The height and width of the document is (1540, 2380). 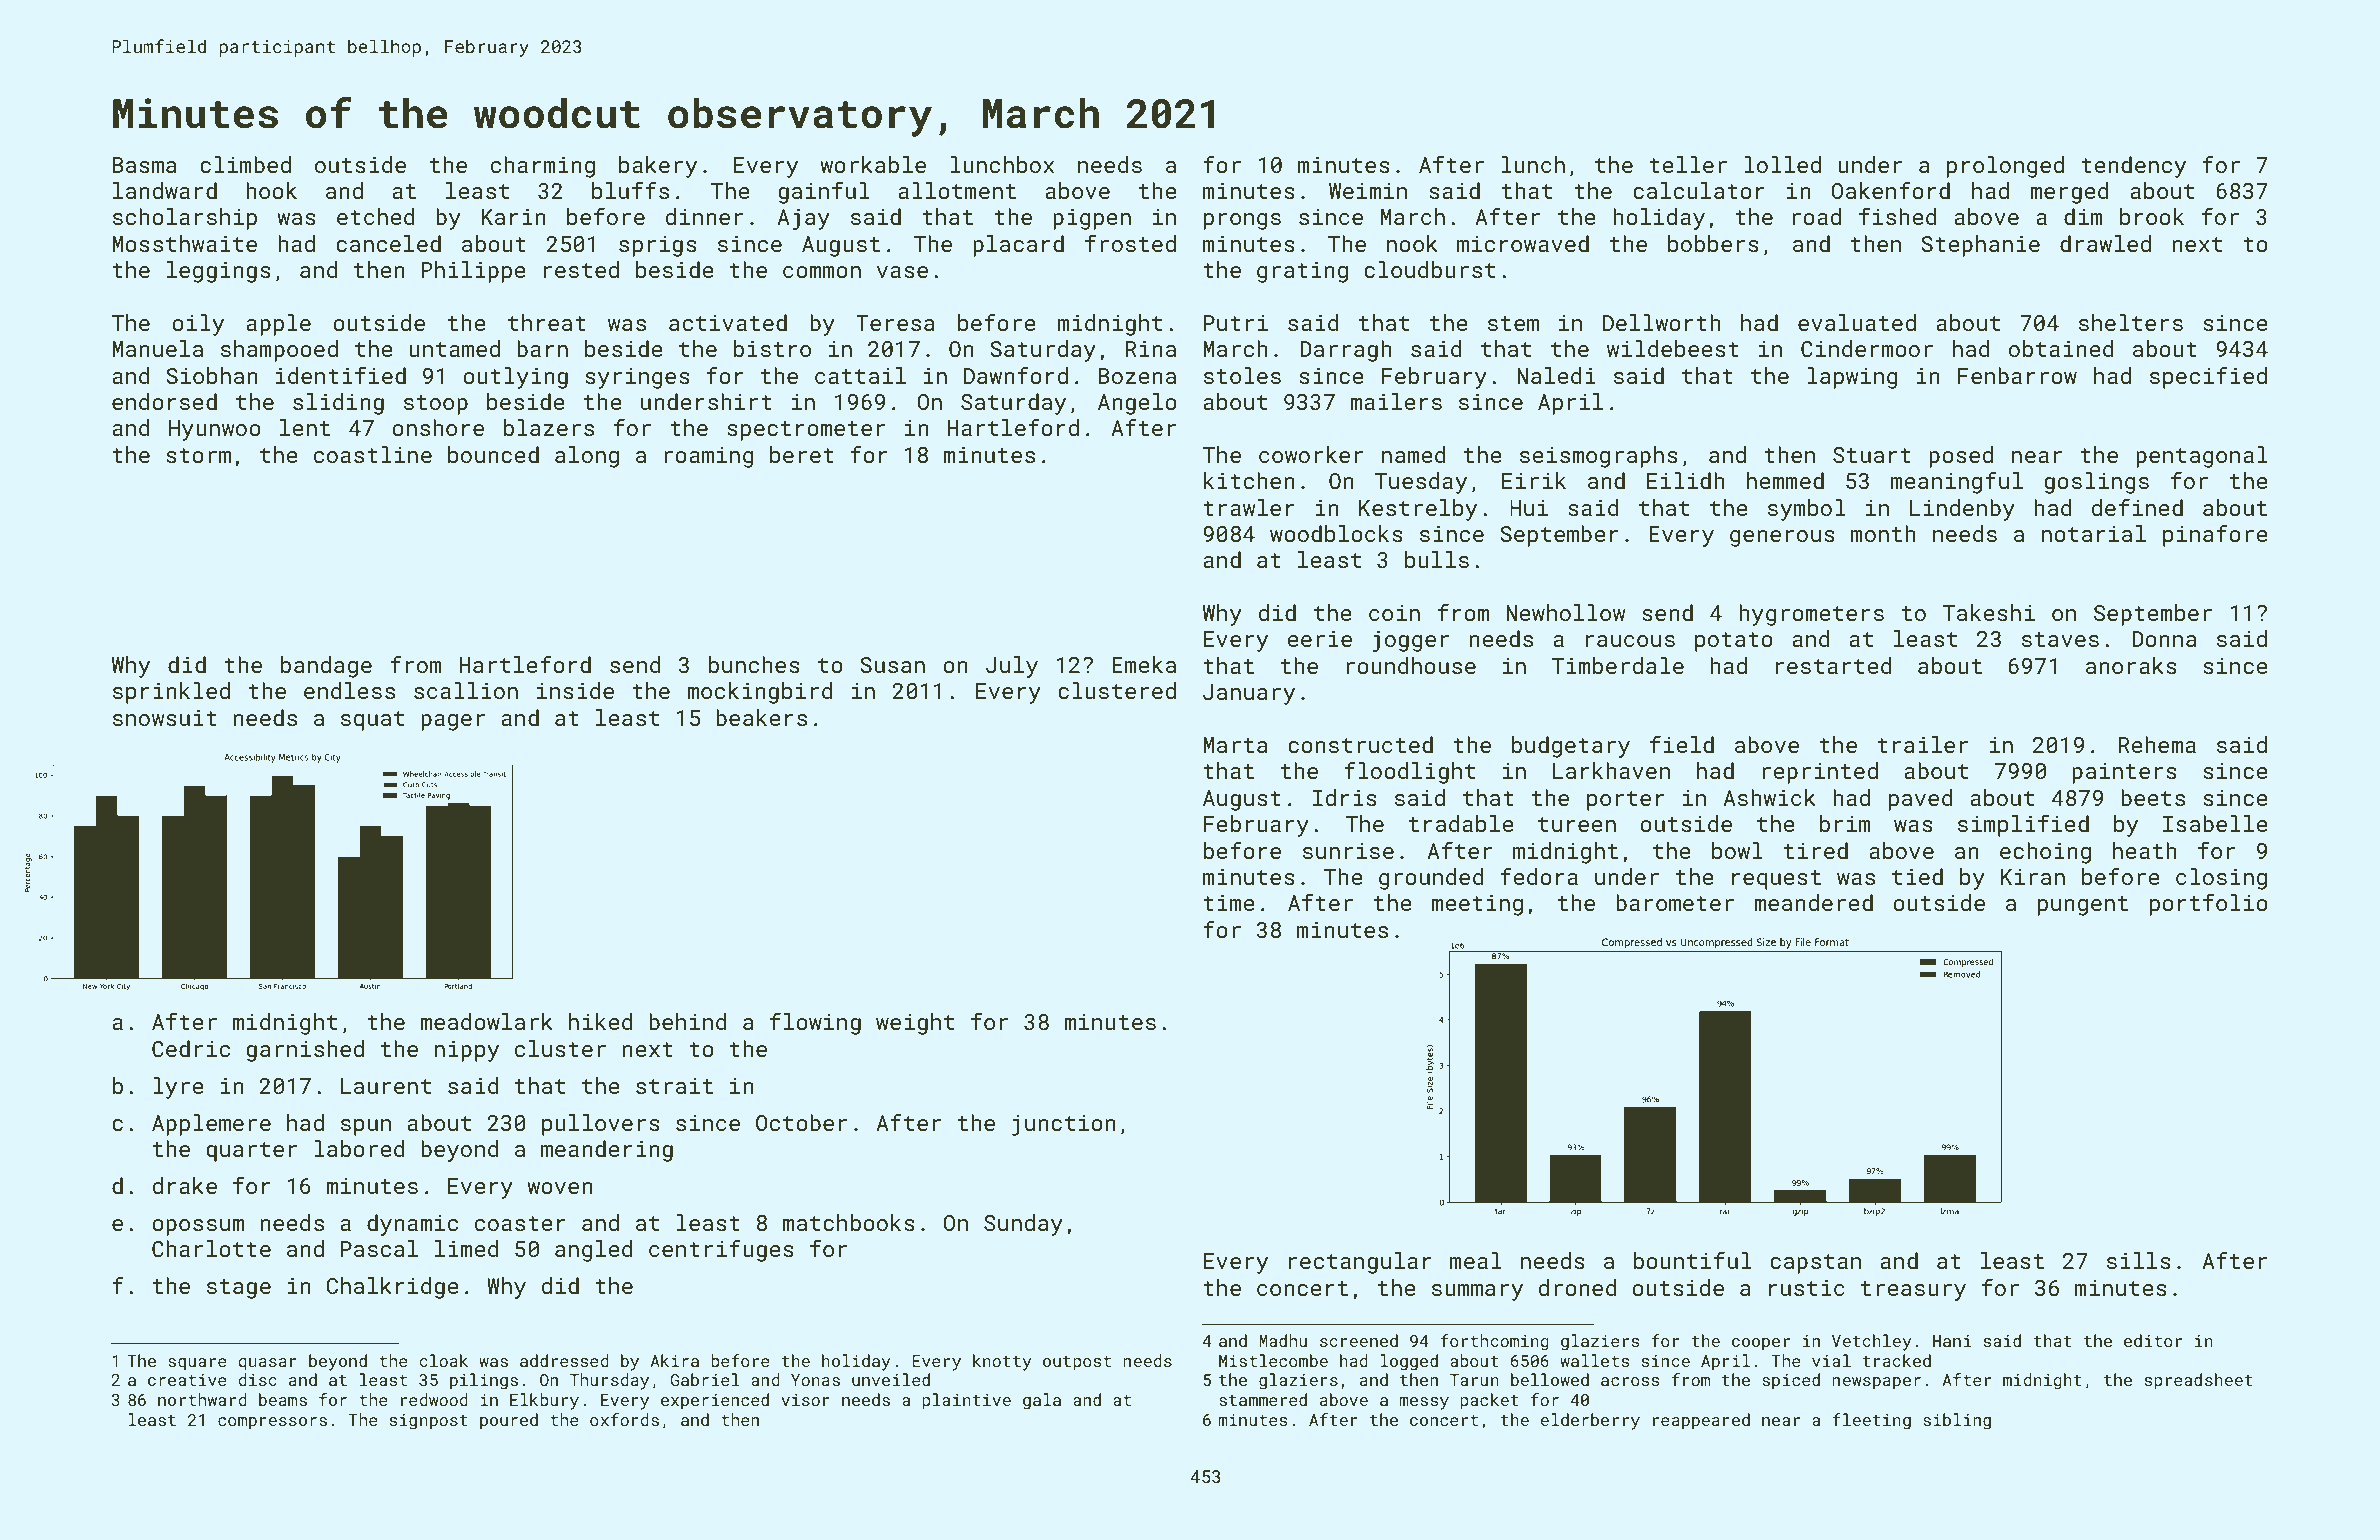 What do you see at coordinates (1429, 269) in the document?
I see `cloudburst` at bounding box center [1429, 269].
